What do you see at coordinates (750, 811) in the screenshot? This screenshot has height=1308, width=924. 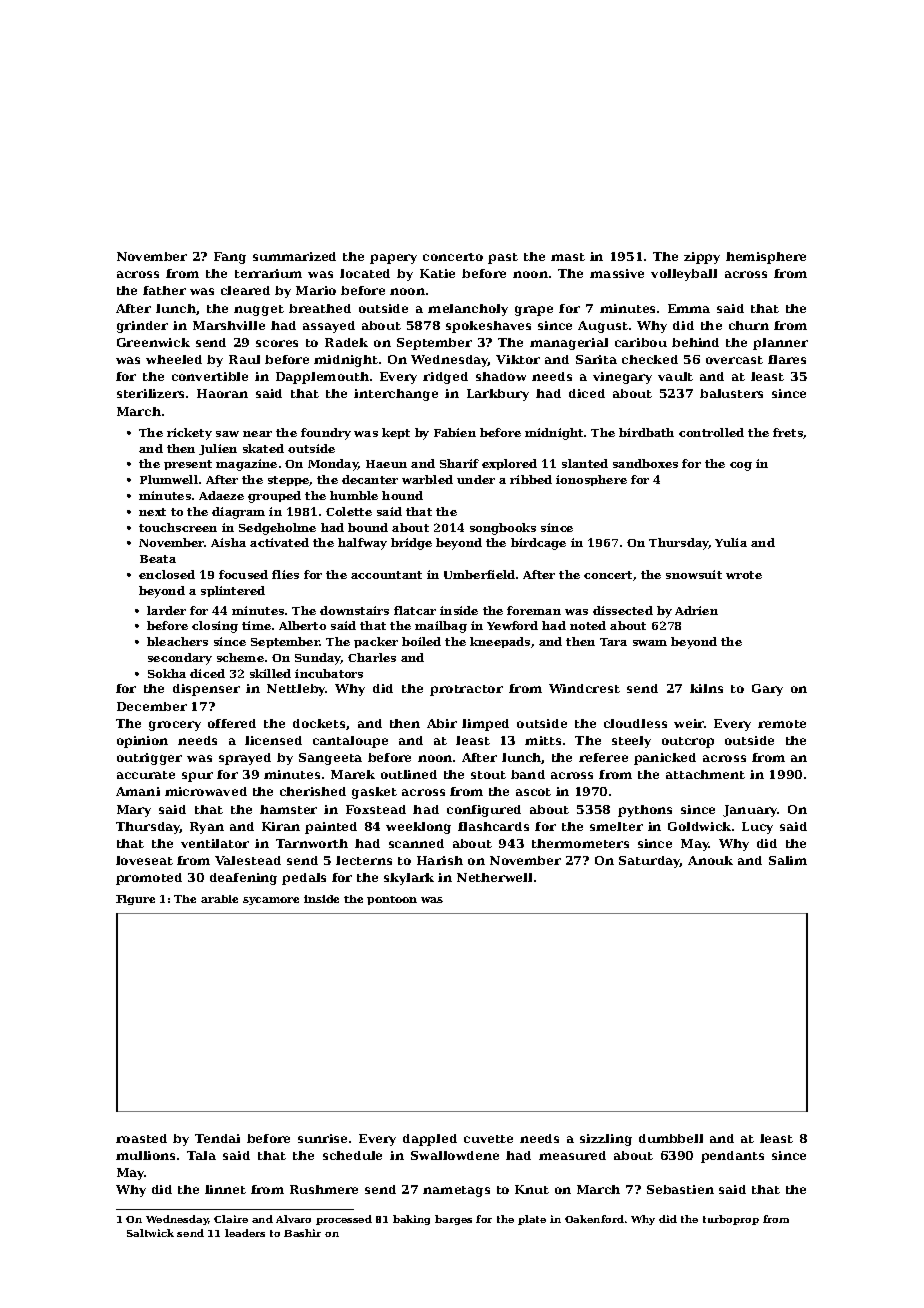 I see `January` at bounding box center [750, 811].
